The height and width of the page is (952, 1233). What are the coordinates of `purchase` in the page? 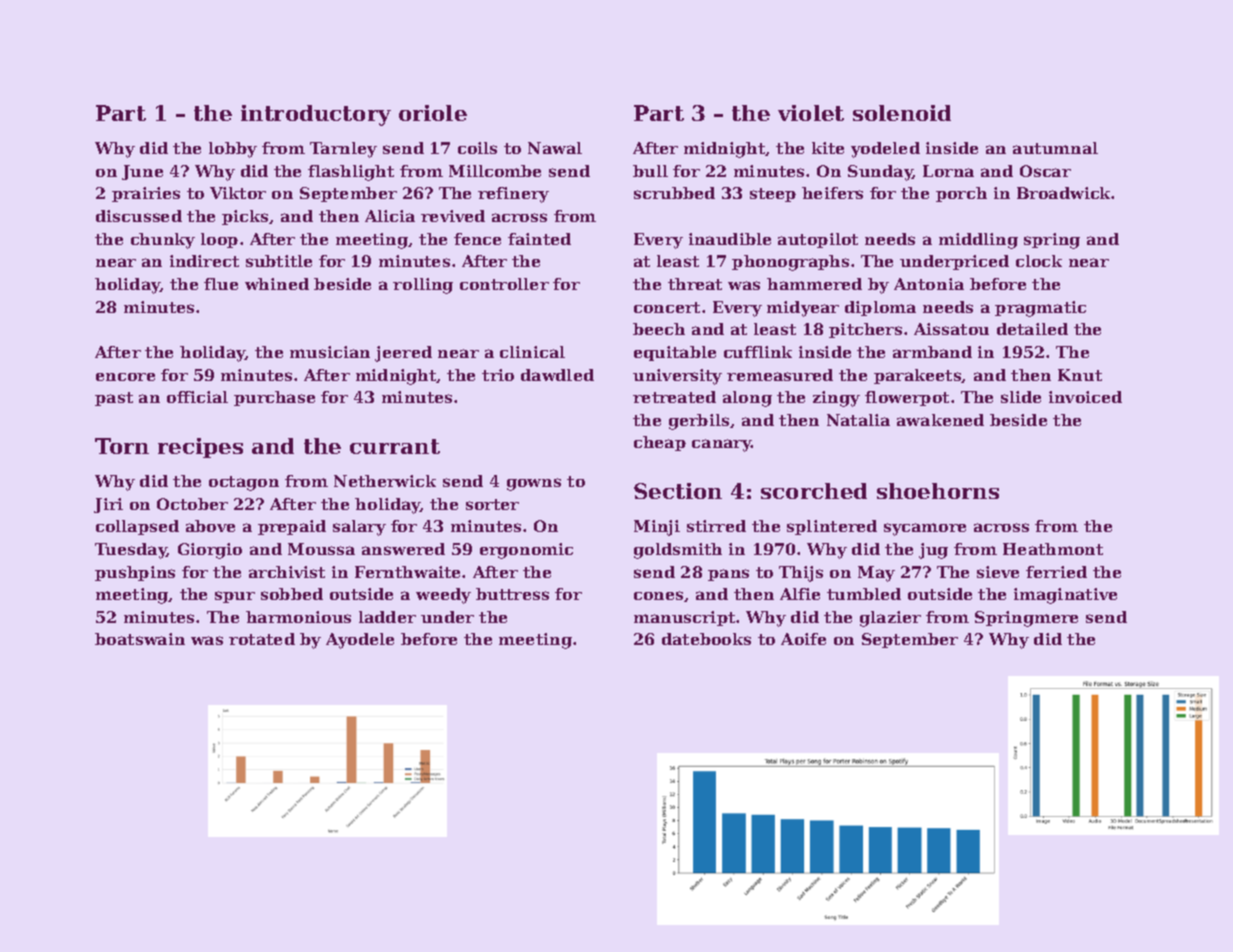 It's located at (274, 398).
